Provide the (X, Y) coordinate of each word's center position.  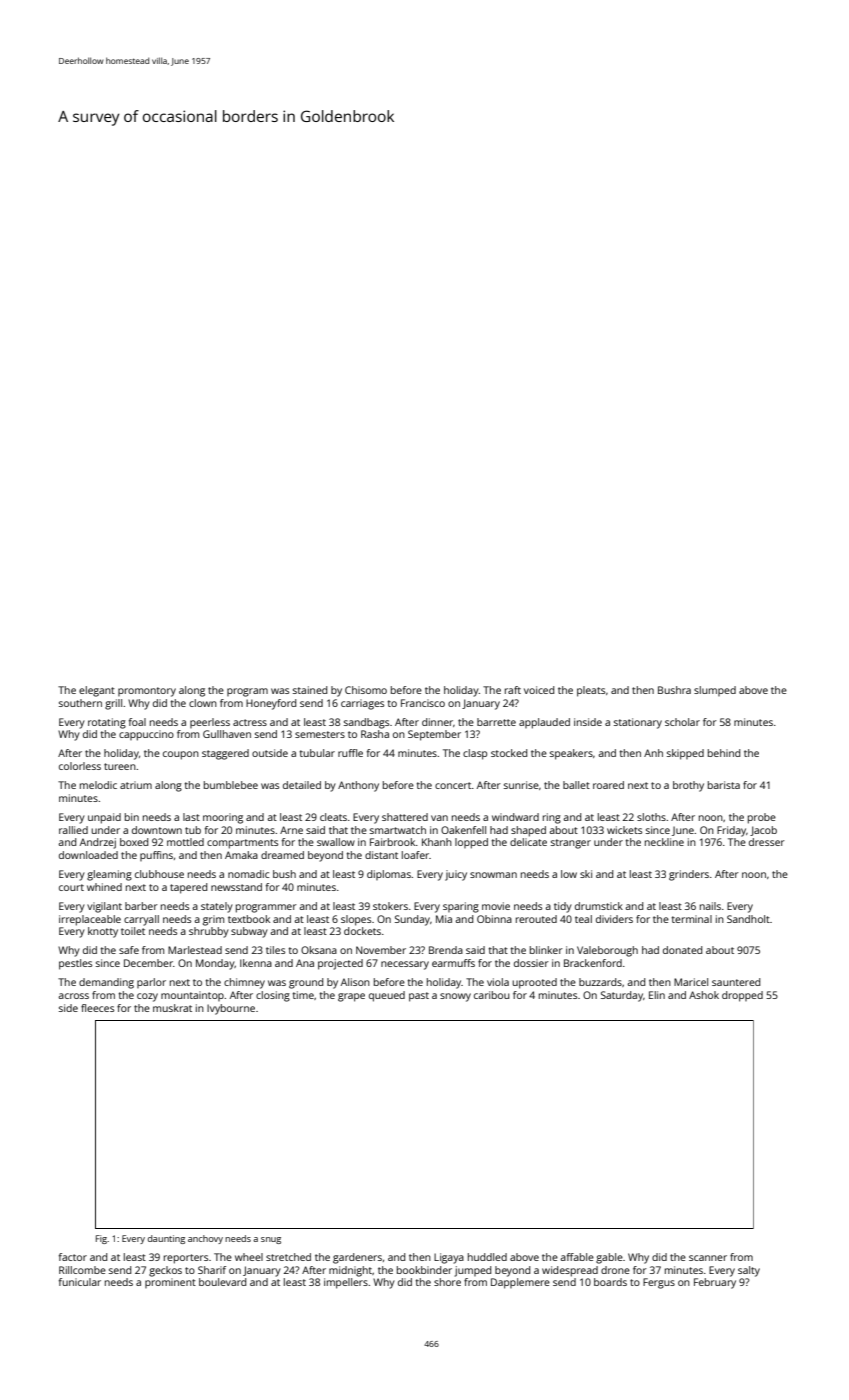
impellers (346, 1283)
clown (203, 703)
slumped (715, 691)
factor (73, 1257)
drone (615, 1270)
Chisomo (366, 690)
